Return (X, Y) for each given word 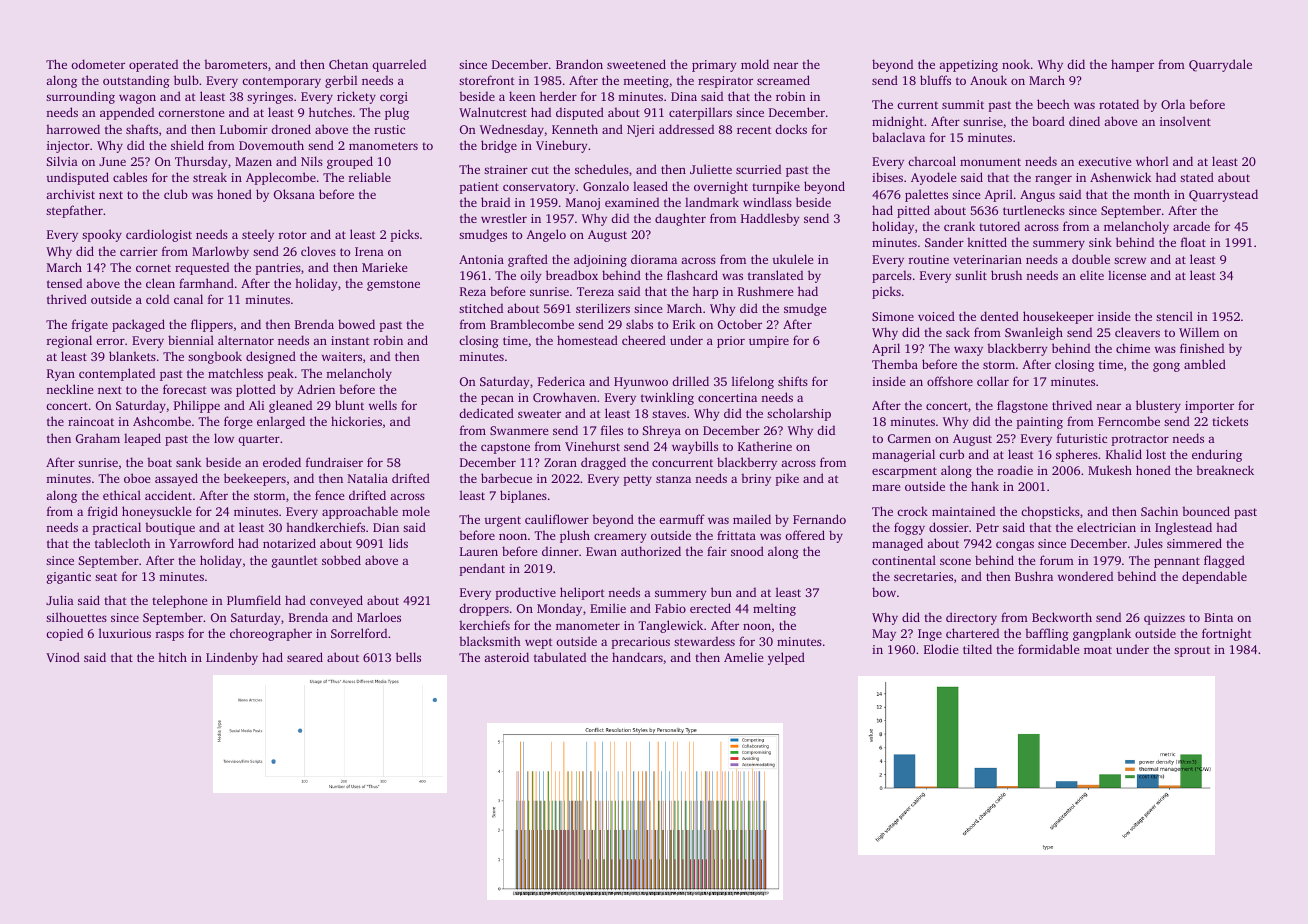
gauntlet (295, 561)
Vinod (63, 657)
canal (188, 299)
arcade (1191, 226)
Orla (1173, 104)
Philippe (197, 406)
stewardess (704, 641)
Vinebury (561, 146)
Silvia (62, 161)
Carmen (909, 438)
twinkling (667, 398)
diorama (654, 259)
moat (1098, 650)
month (1152, 194)
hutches (330, 112)
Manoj (583, 204)
